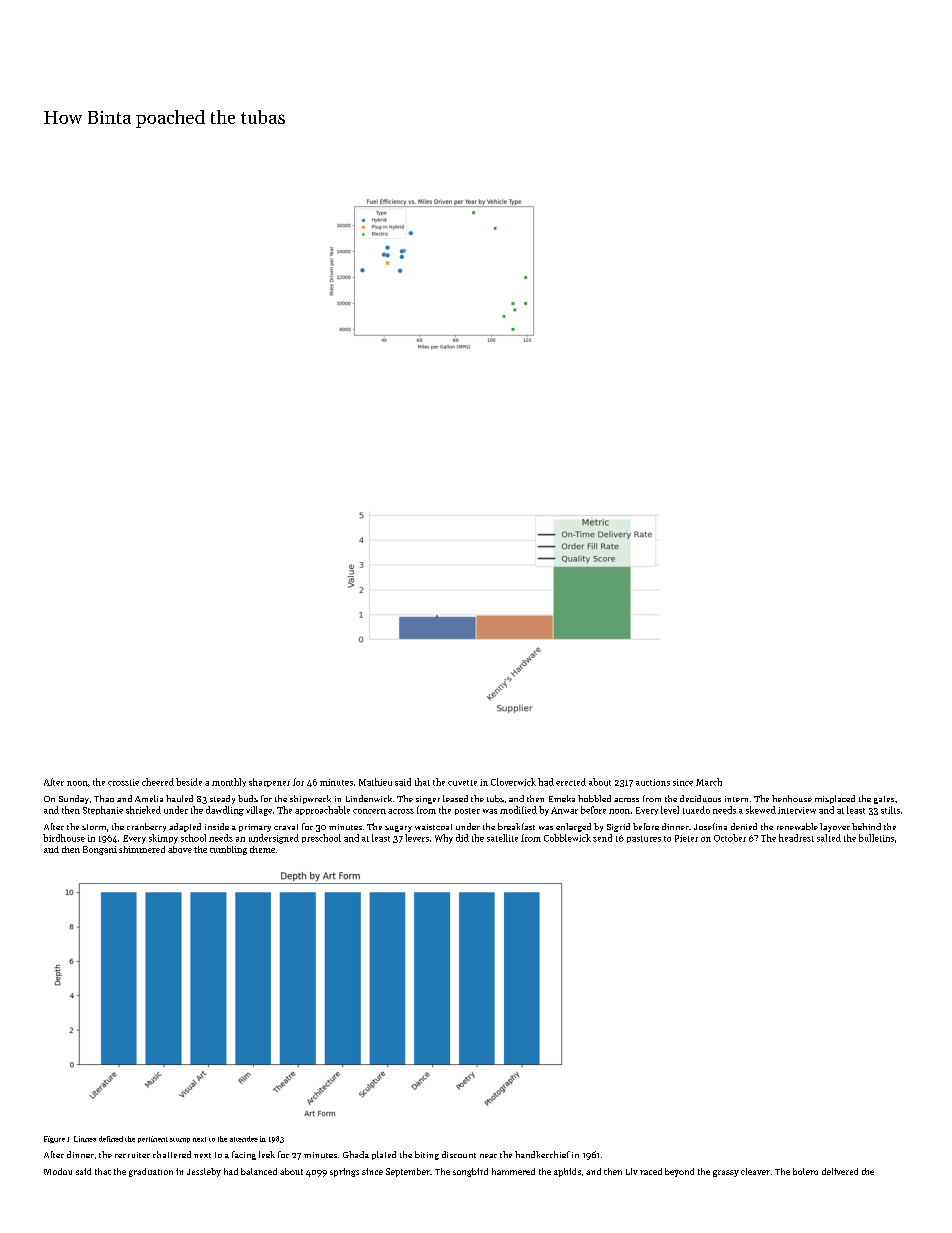 This document has width=952, height=1233. Describe the element at coordinates (111, 1139) in the document. I see `defined` at that location.
